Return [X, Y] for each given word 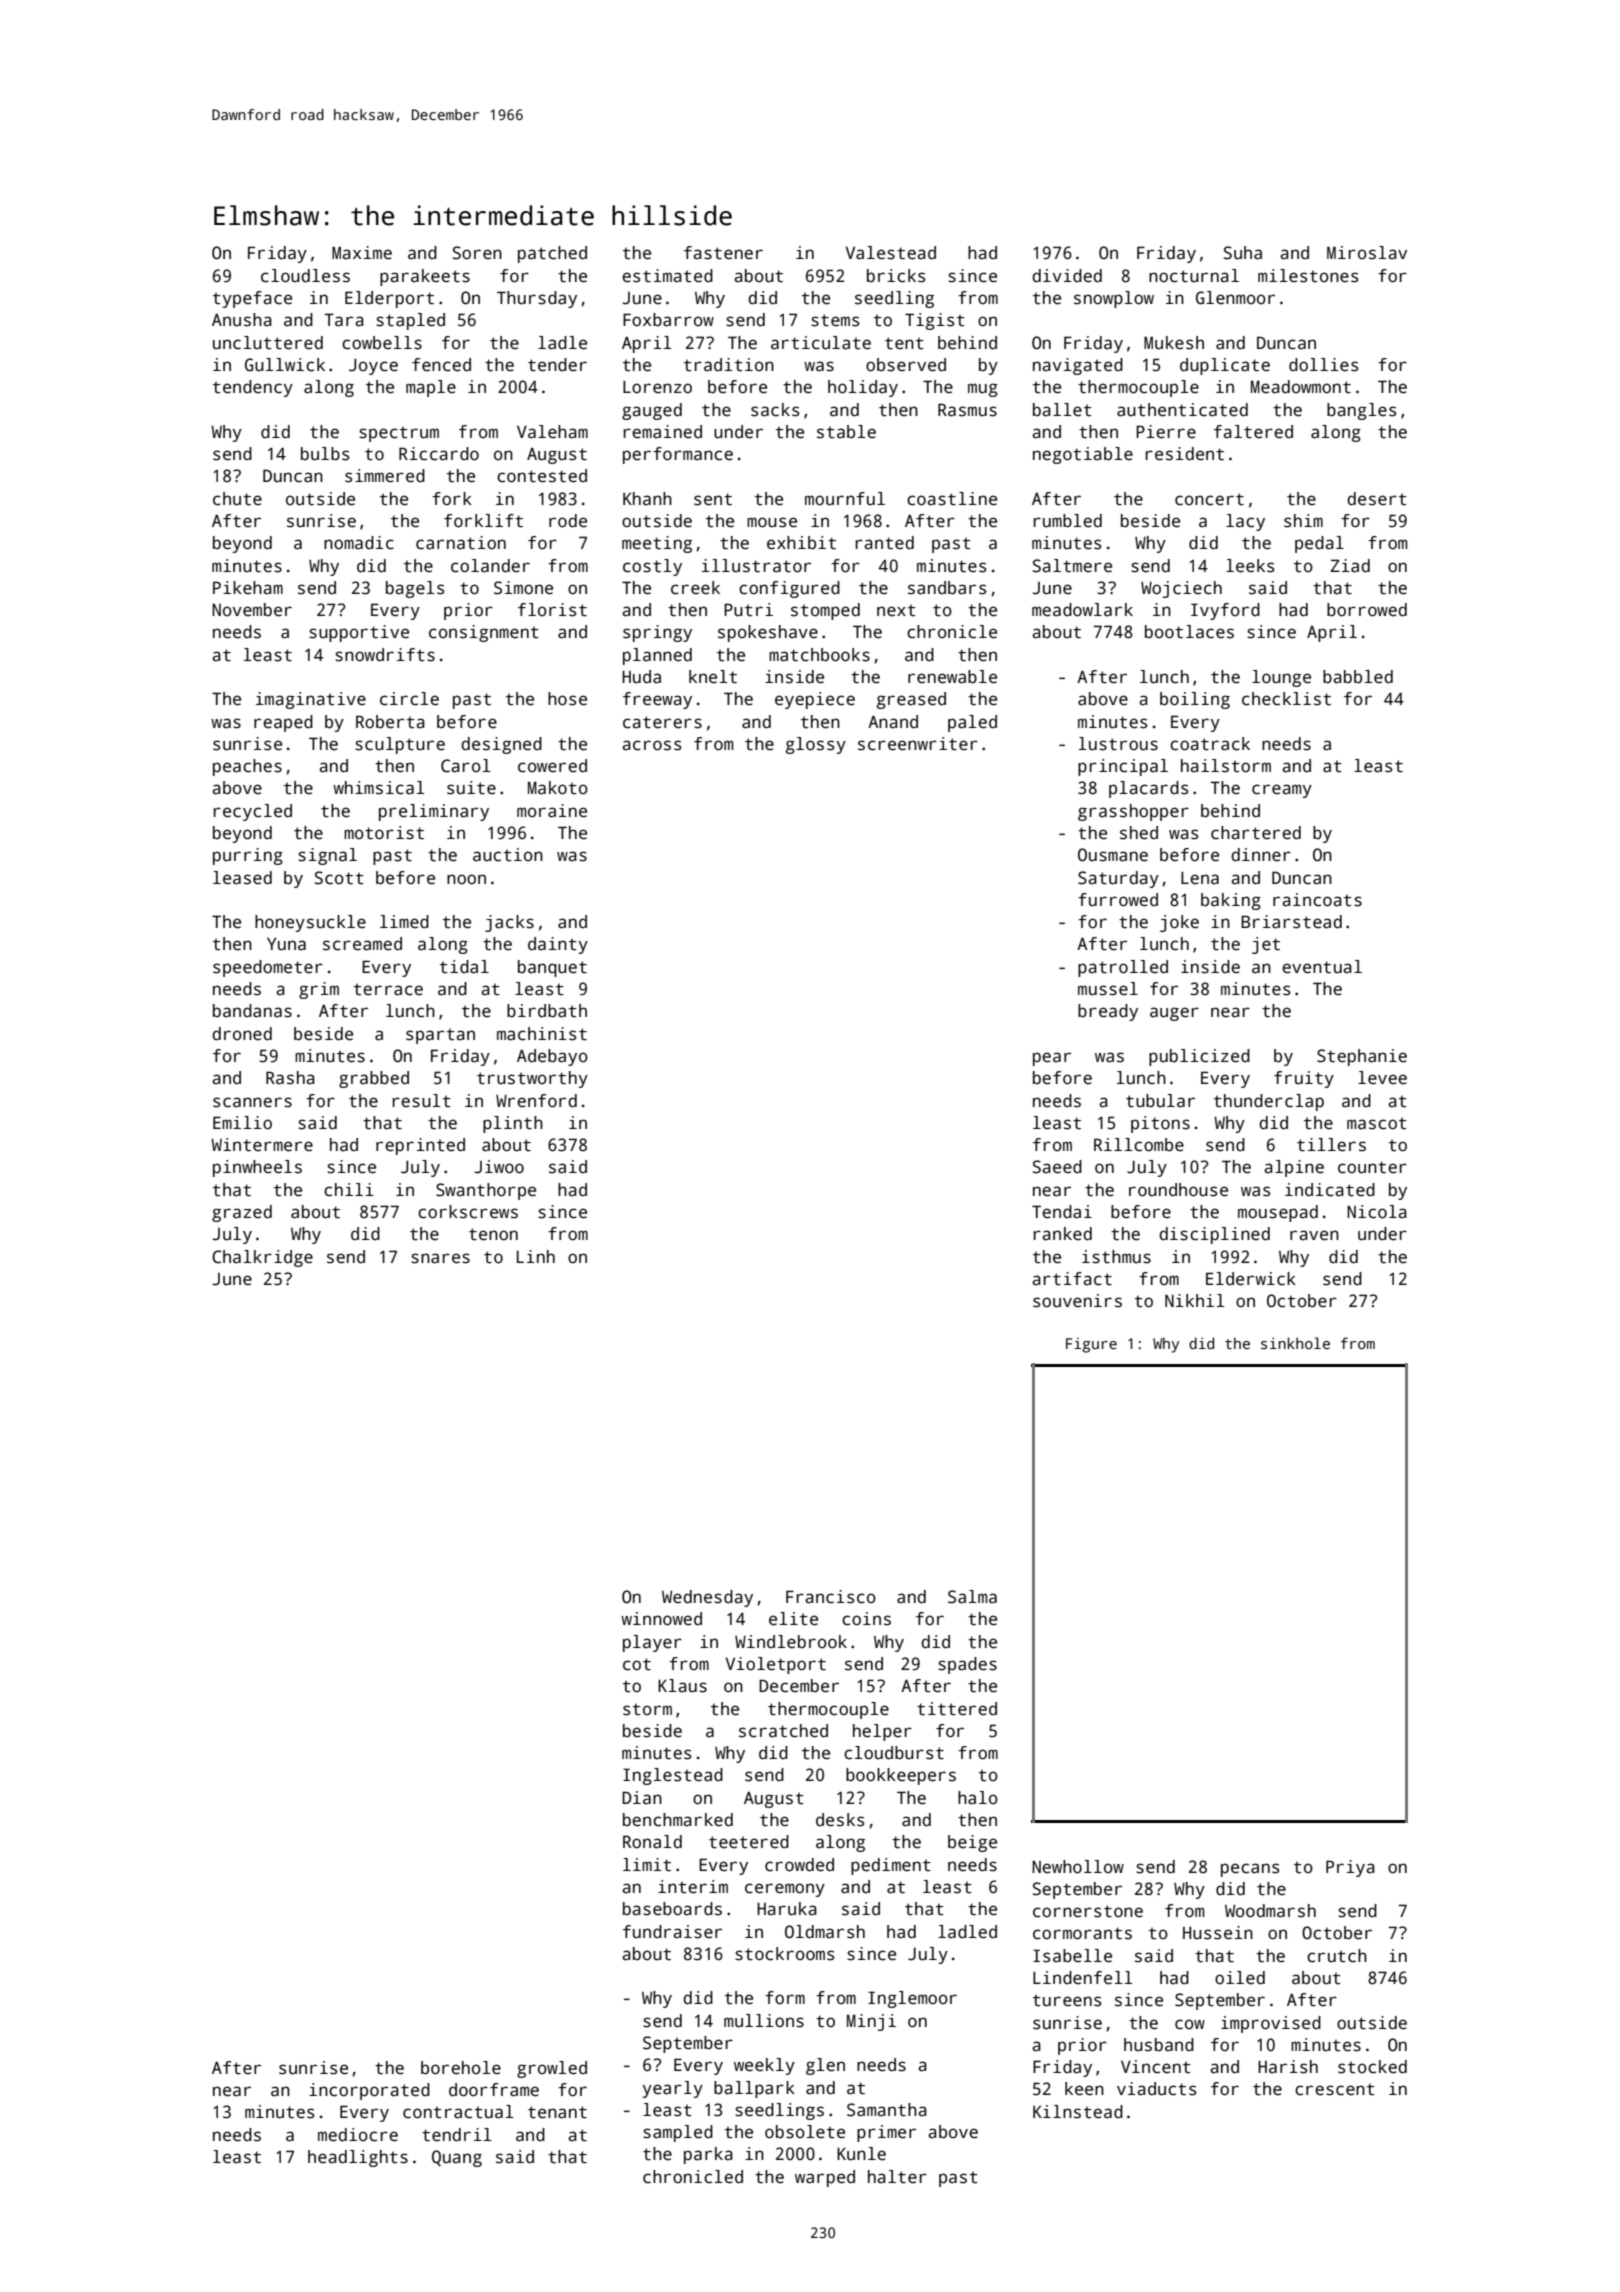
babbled [1358, 677]
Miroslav [1367, 253]
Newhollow [1078, 1867]
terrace [388, 989]
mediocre [358, 2135]
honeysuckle [310, 923]
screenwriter [918, 744]
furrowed [1118, 900]
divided [1067, 276]
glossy [816, 745]
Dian [642, 1798]
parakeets [425, 277]
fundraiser [672, 1932]
